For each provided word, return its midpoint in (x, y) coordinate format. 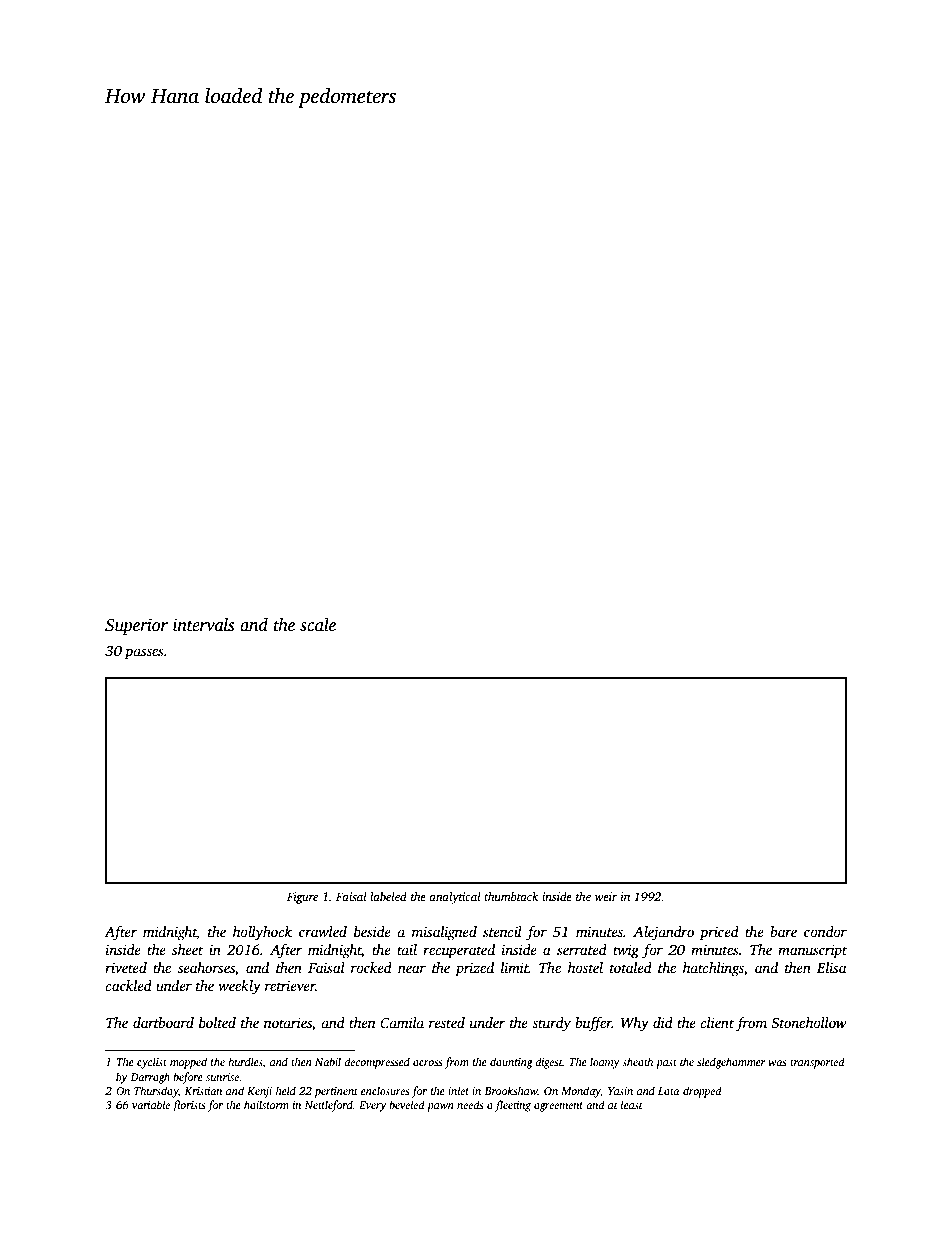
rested (447, 1022)
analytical (455, 898)
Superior (136, 626)
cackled (128, 985)
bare (783, 931)
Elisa (831, 967)
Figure (302, 898)
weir (606, 896)
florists (188, 1106)
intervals (203, 625)
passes (144, 654)
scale (318, 625)
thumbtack (511, 896)
